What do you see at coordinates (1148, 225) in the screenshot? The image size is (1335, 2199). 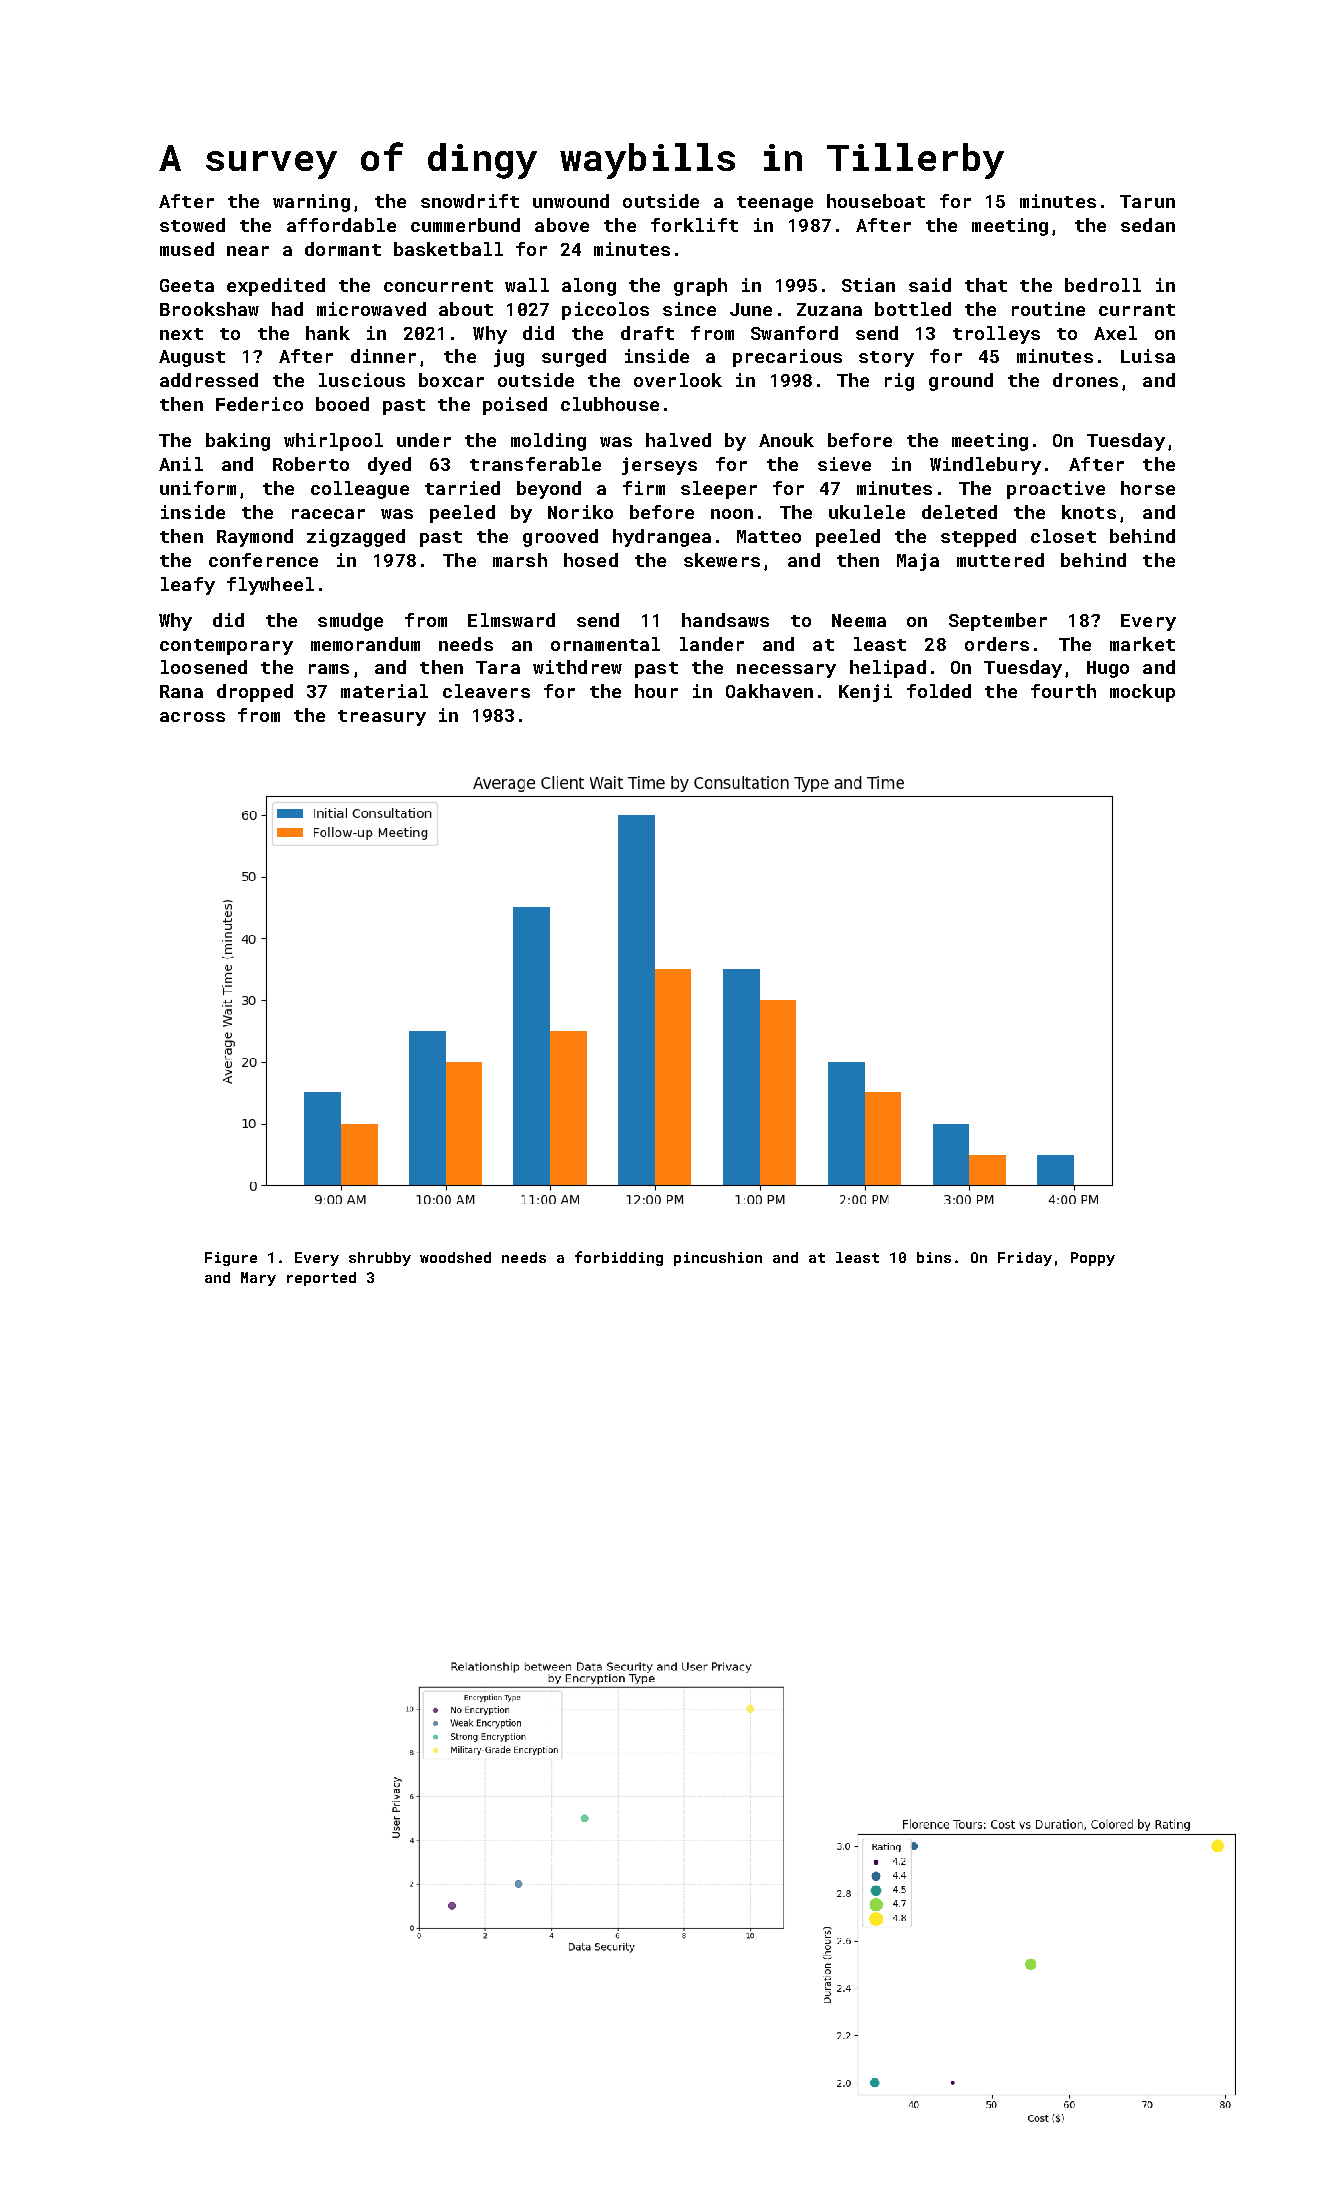 I see `sedan` at bounding box center [1148, 225].
